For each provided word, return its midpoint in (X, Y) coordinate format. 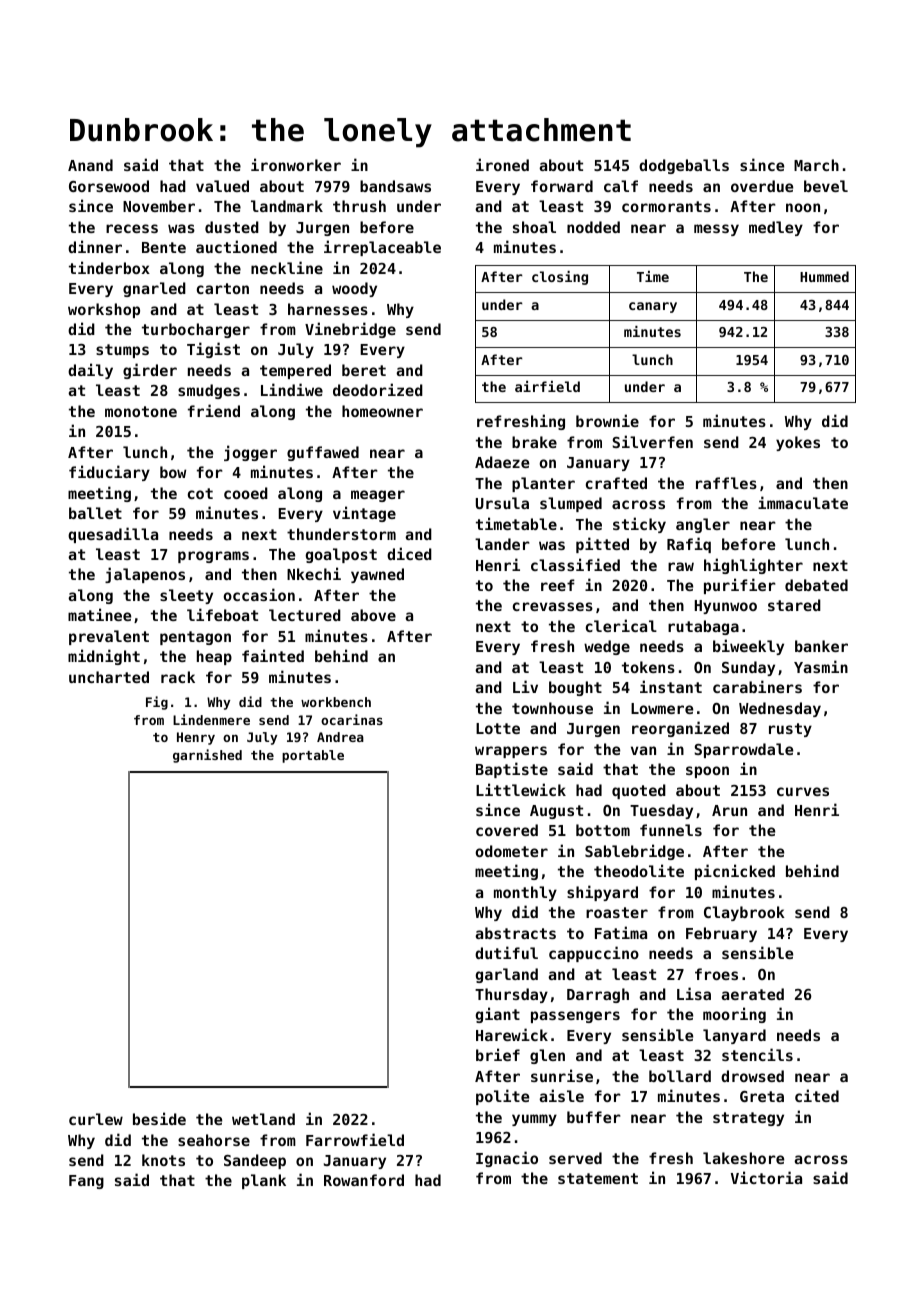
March (816, 165)
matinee (99, 614)
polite (502, 1097)
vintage (364, 514)
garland (507, 975)
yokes (798, 443)
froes (716, 974)
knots (163, 1160)
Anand (90, 165)
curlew (96, 1119)
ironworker (296, 164)
